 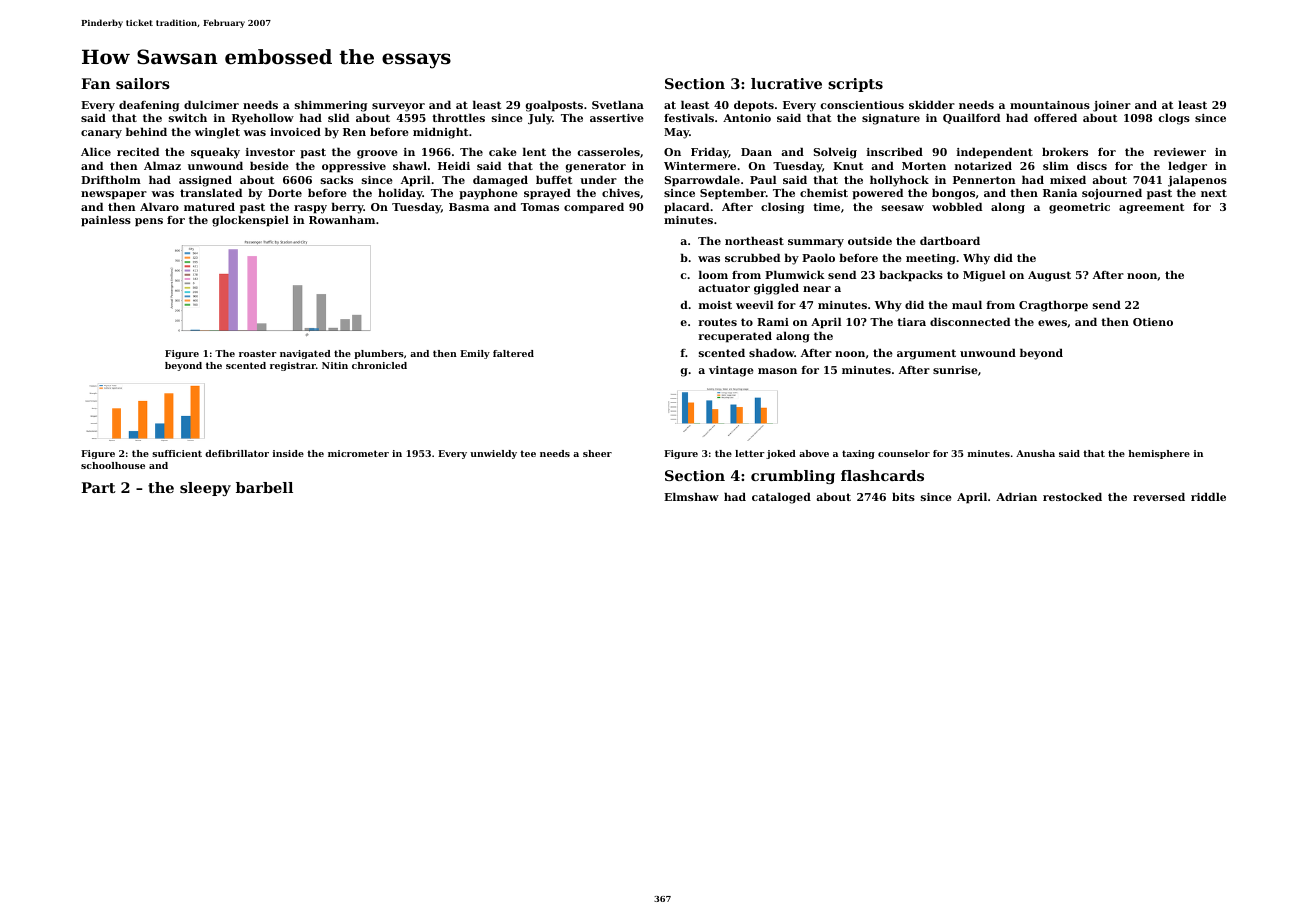 What do you see at coordinates (691, 496) in the screenshot?
I see `Elmshaw` at bounding box center [691, 496].
